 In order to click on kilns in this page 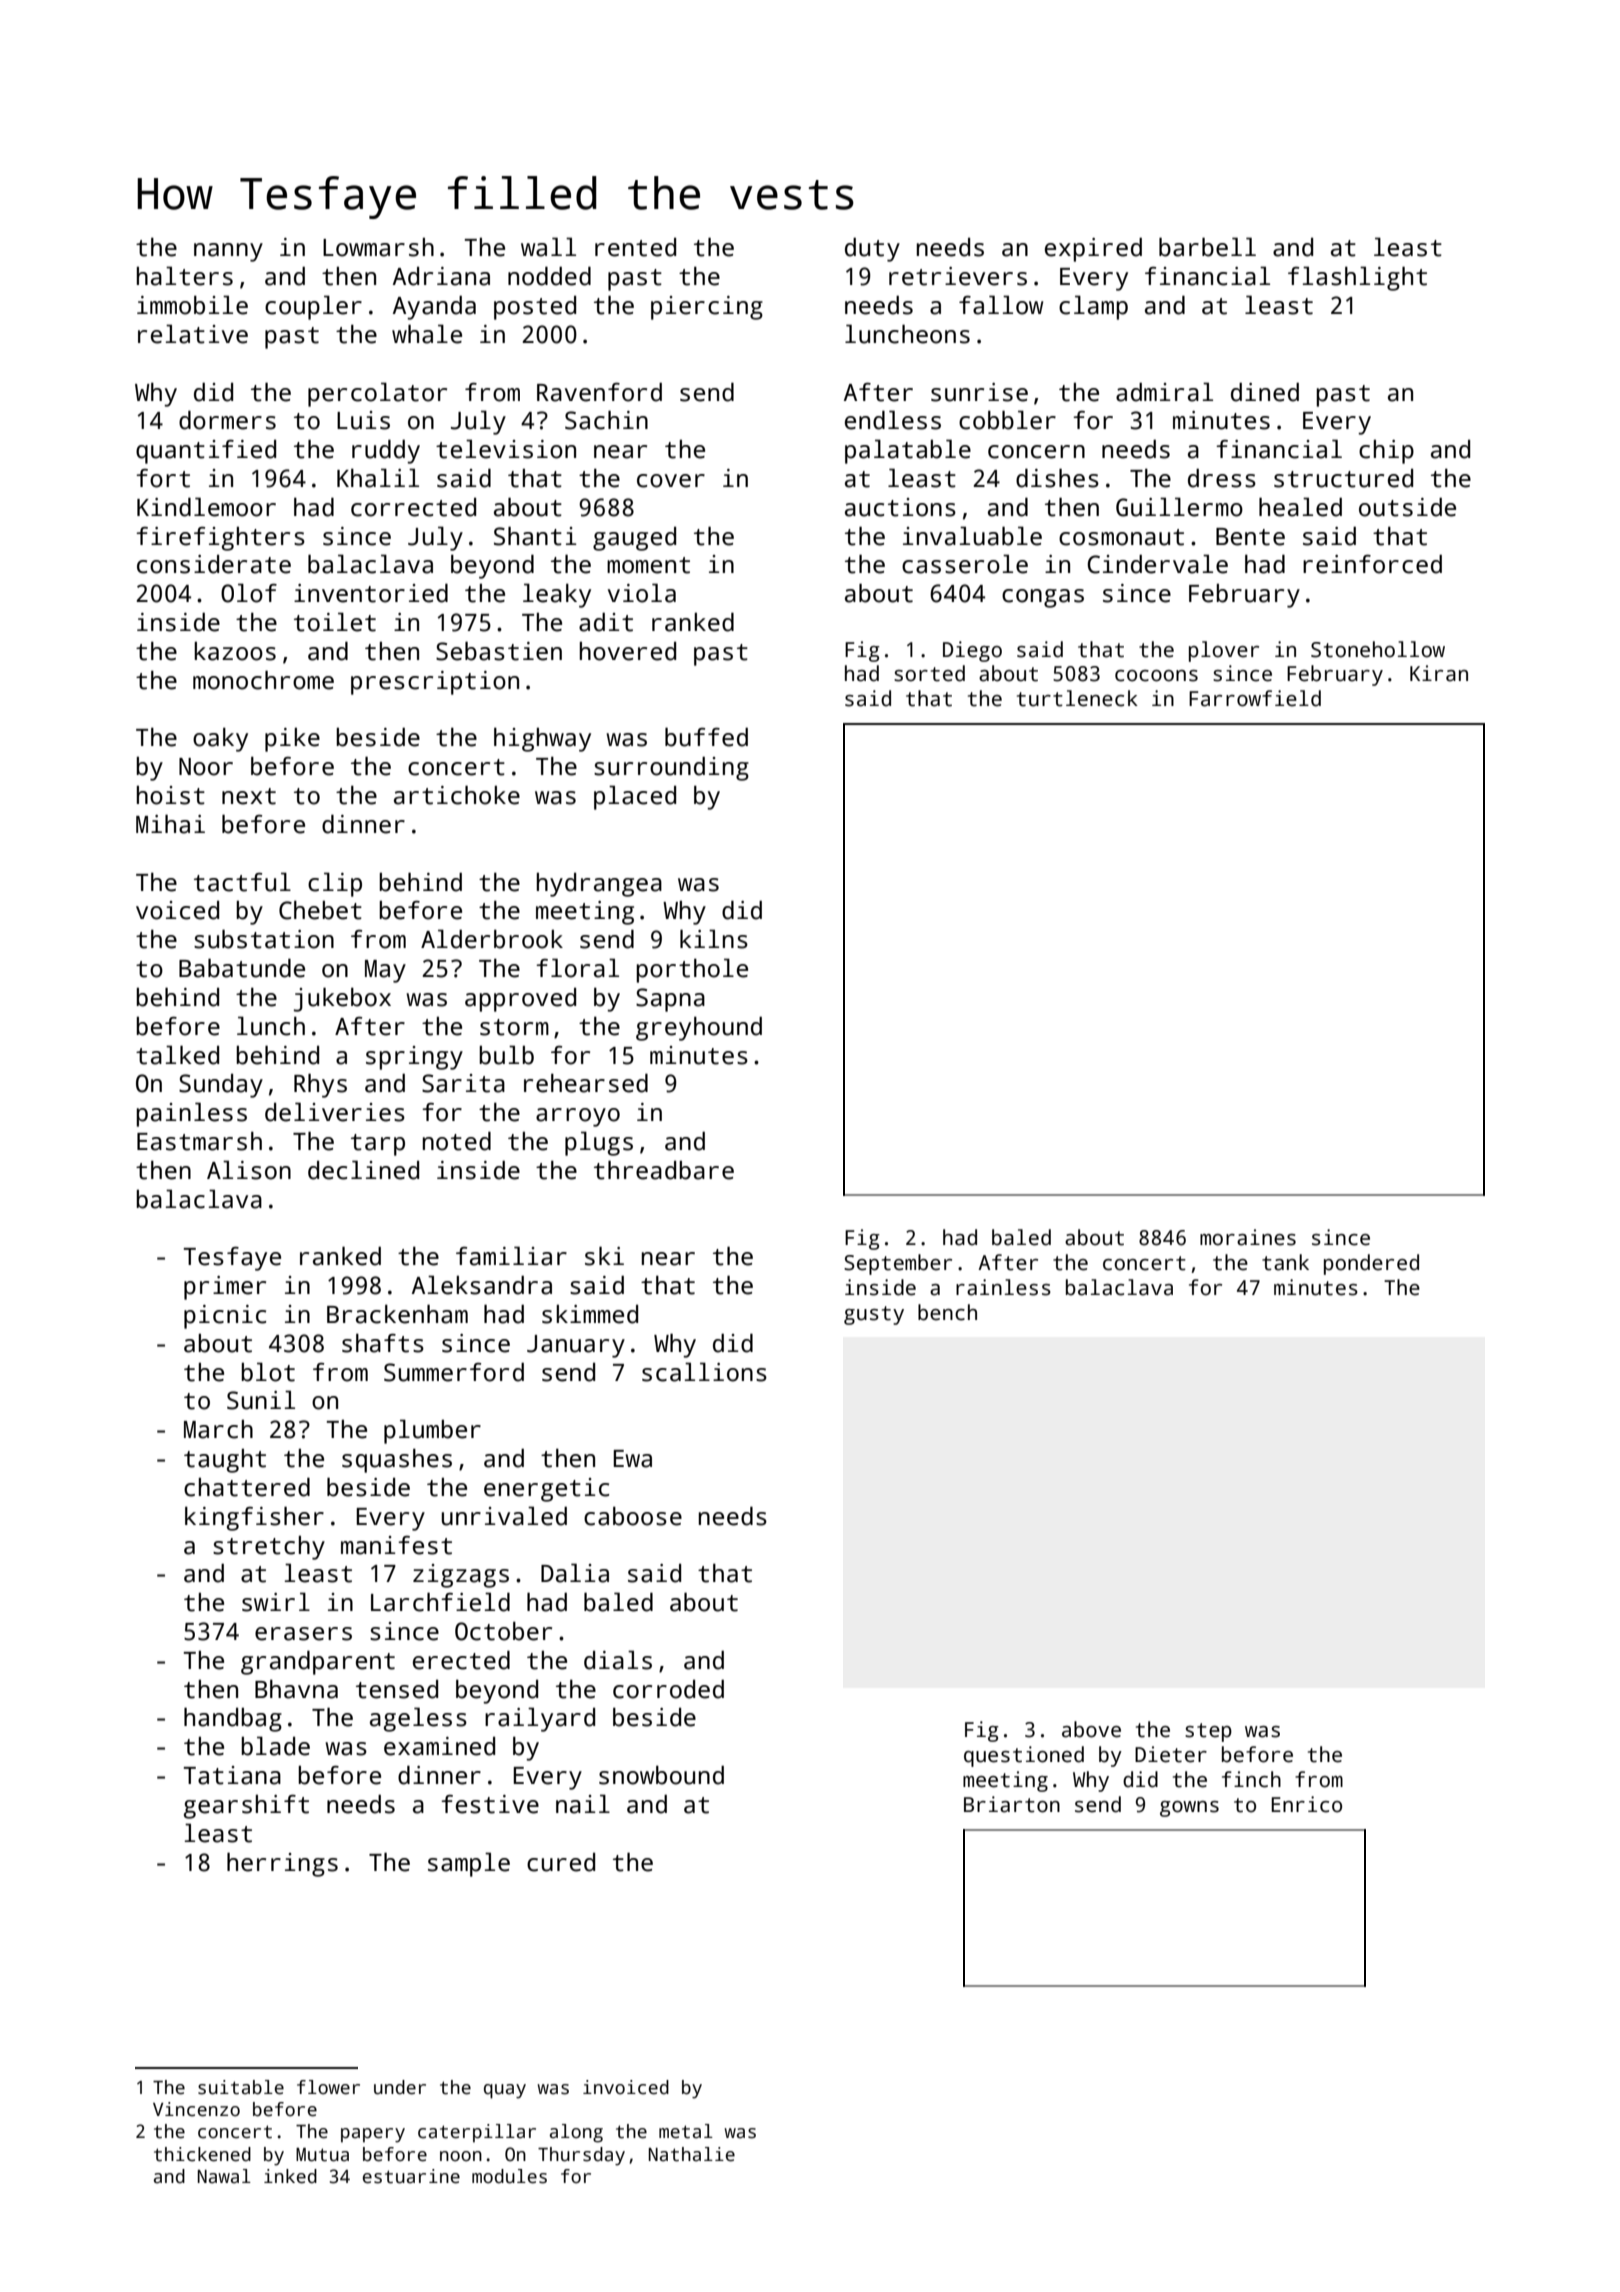, I will do `click(714, 939)`.
